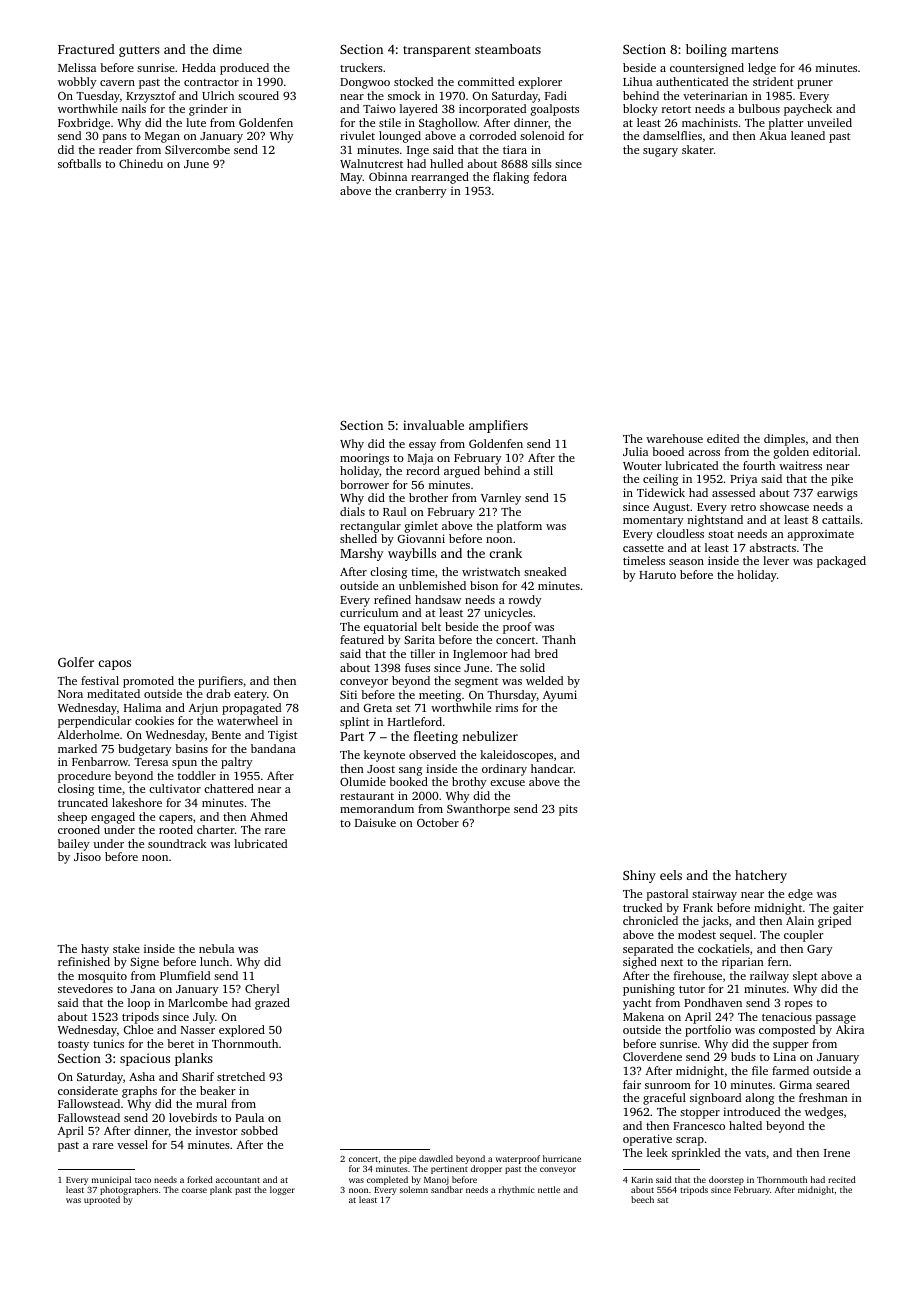  What do you see at coordinates (364, 459) in the image?
I see `moorings` at bounding box center [364, 459].
